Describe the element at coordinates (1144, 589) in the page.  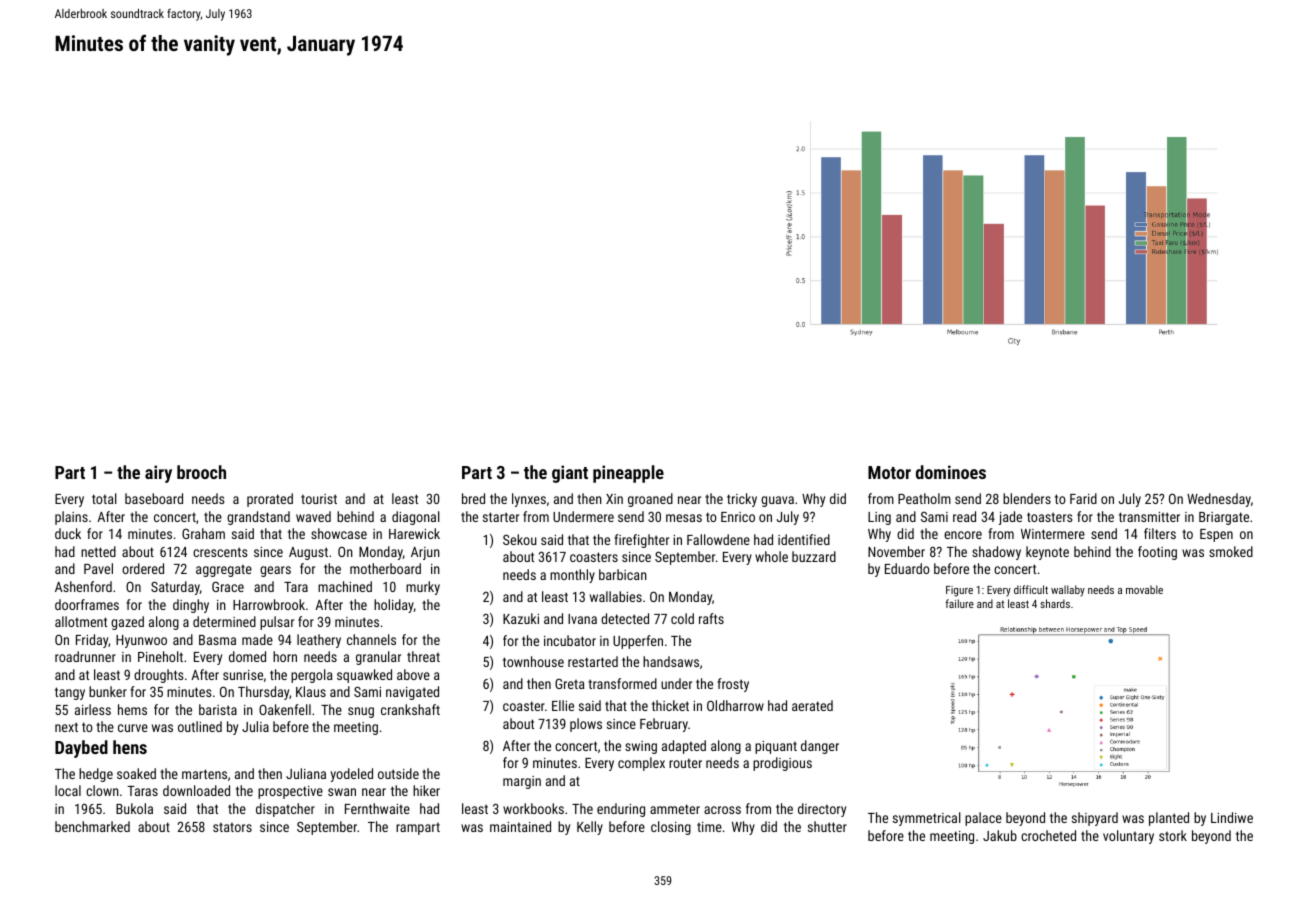
I see `movable` at that location.
